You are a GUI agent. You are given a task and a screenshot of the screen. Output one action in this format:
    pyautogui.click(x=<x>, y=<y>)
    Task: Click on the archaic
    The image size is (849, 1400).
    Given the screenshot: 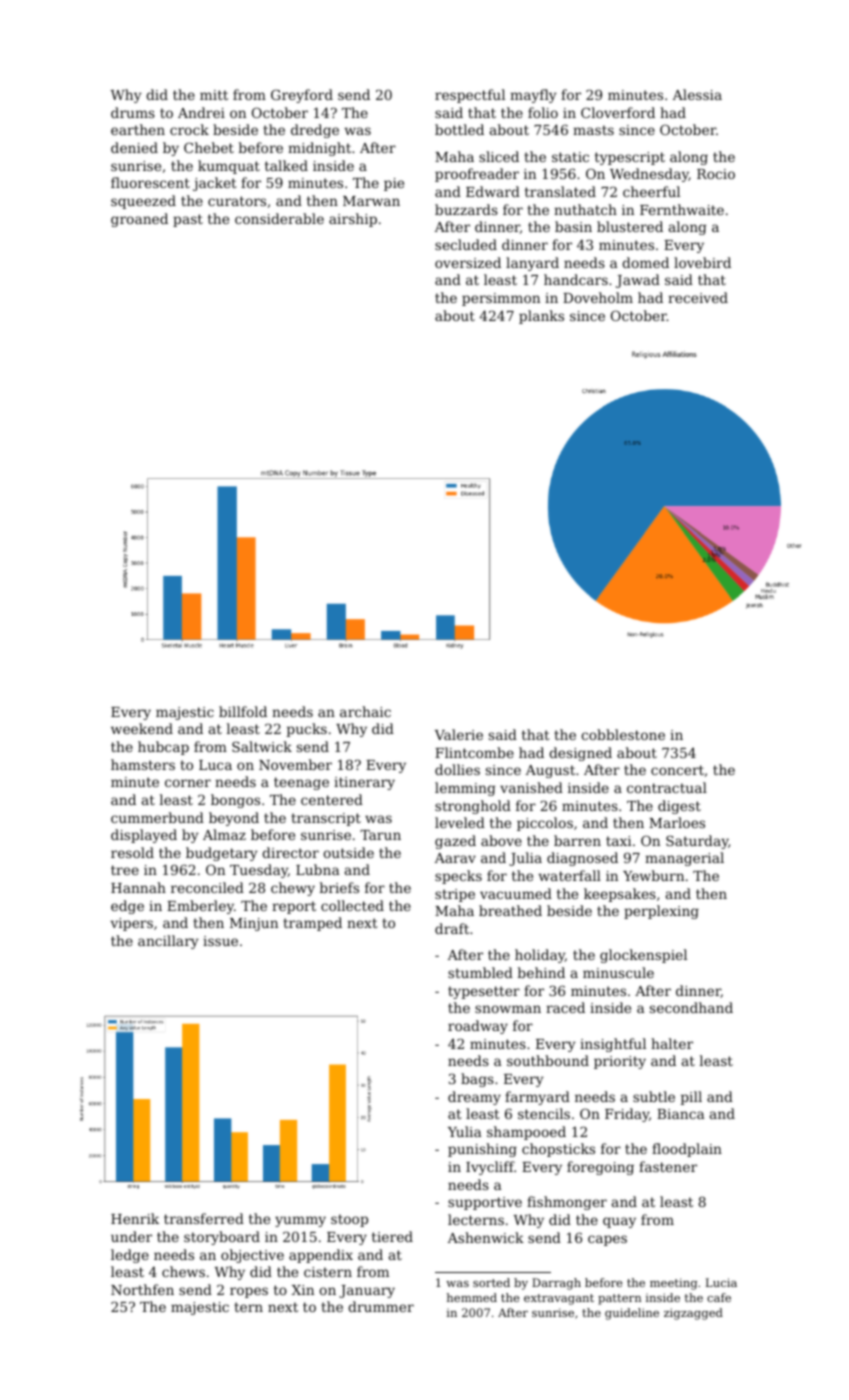 What is the action you would take?
    pyautogui.click(x=365, y=711)
